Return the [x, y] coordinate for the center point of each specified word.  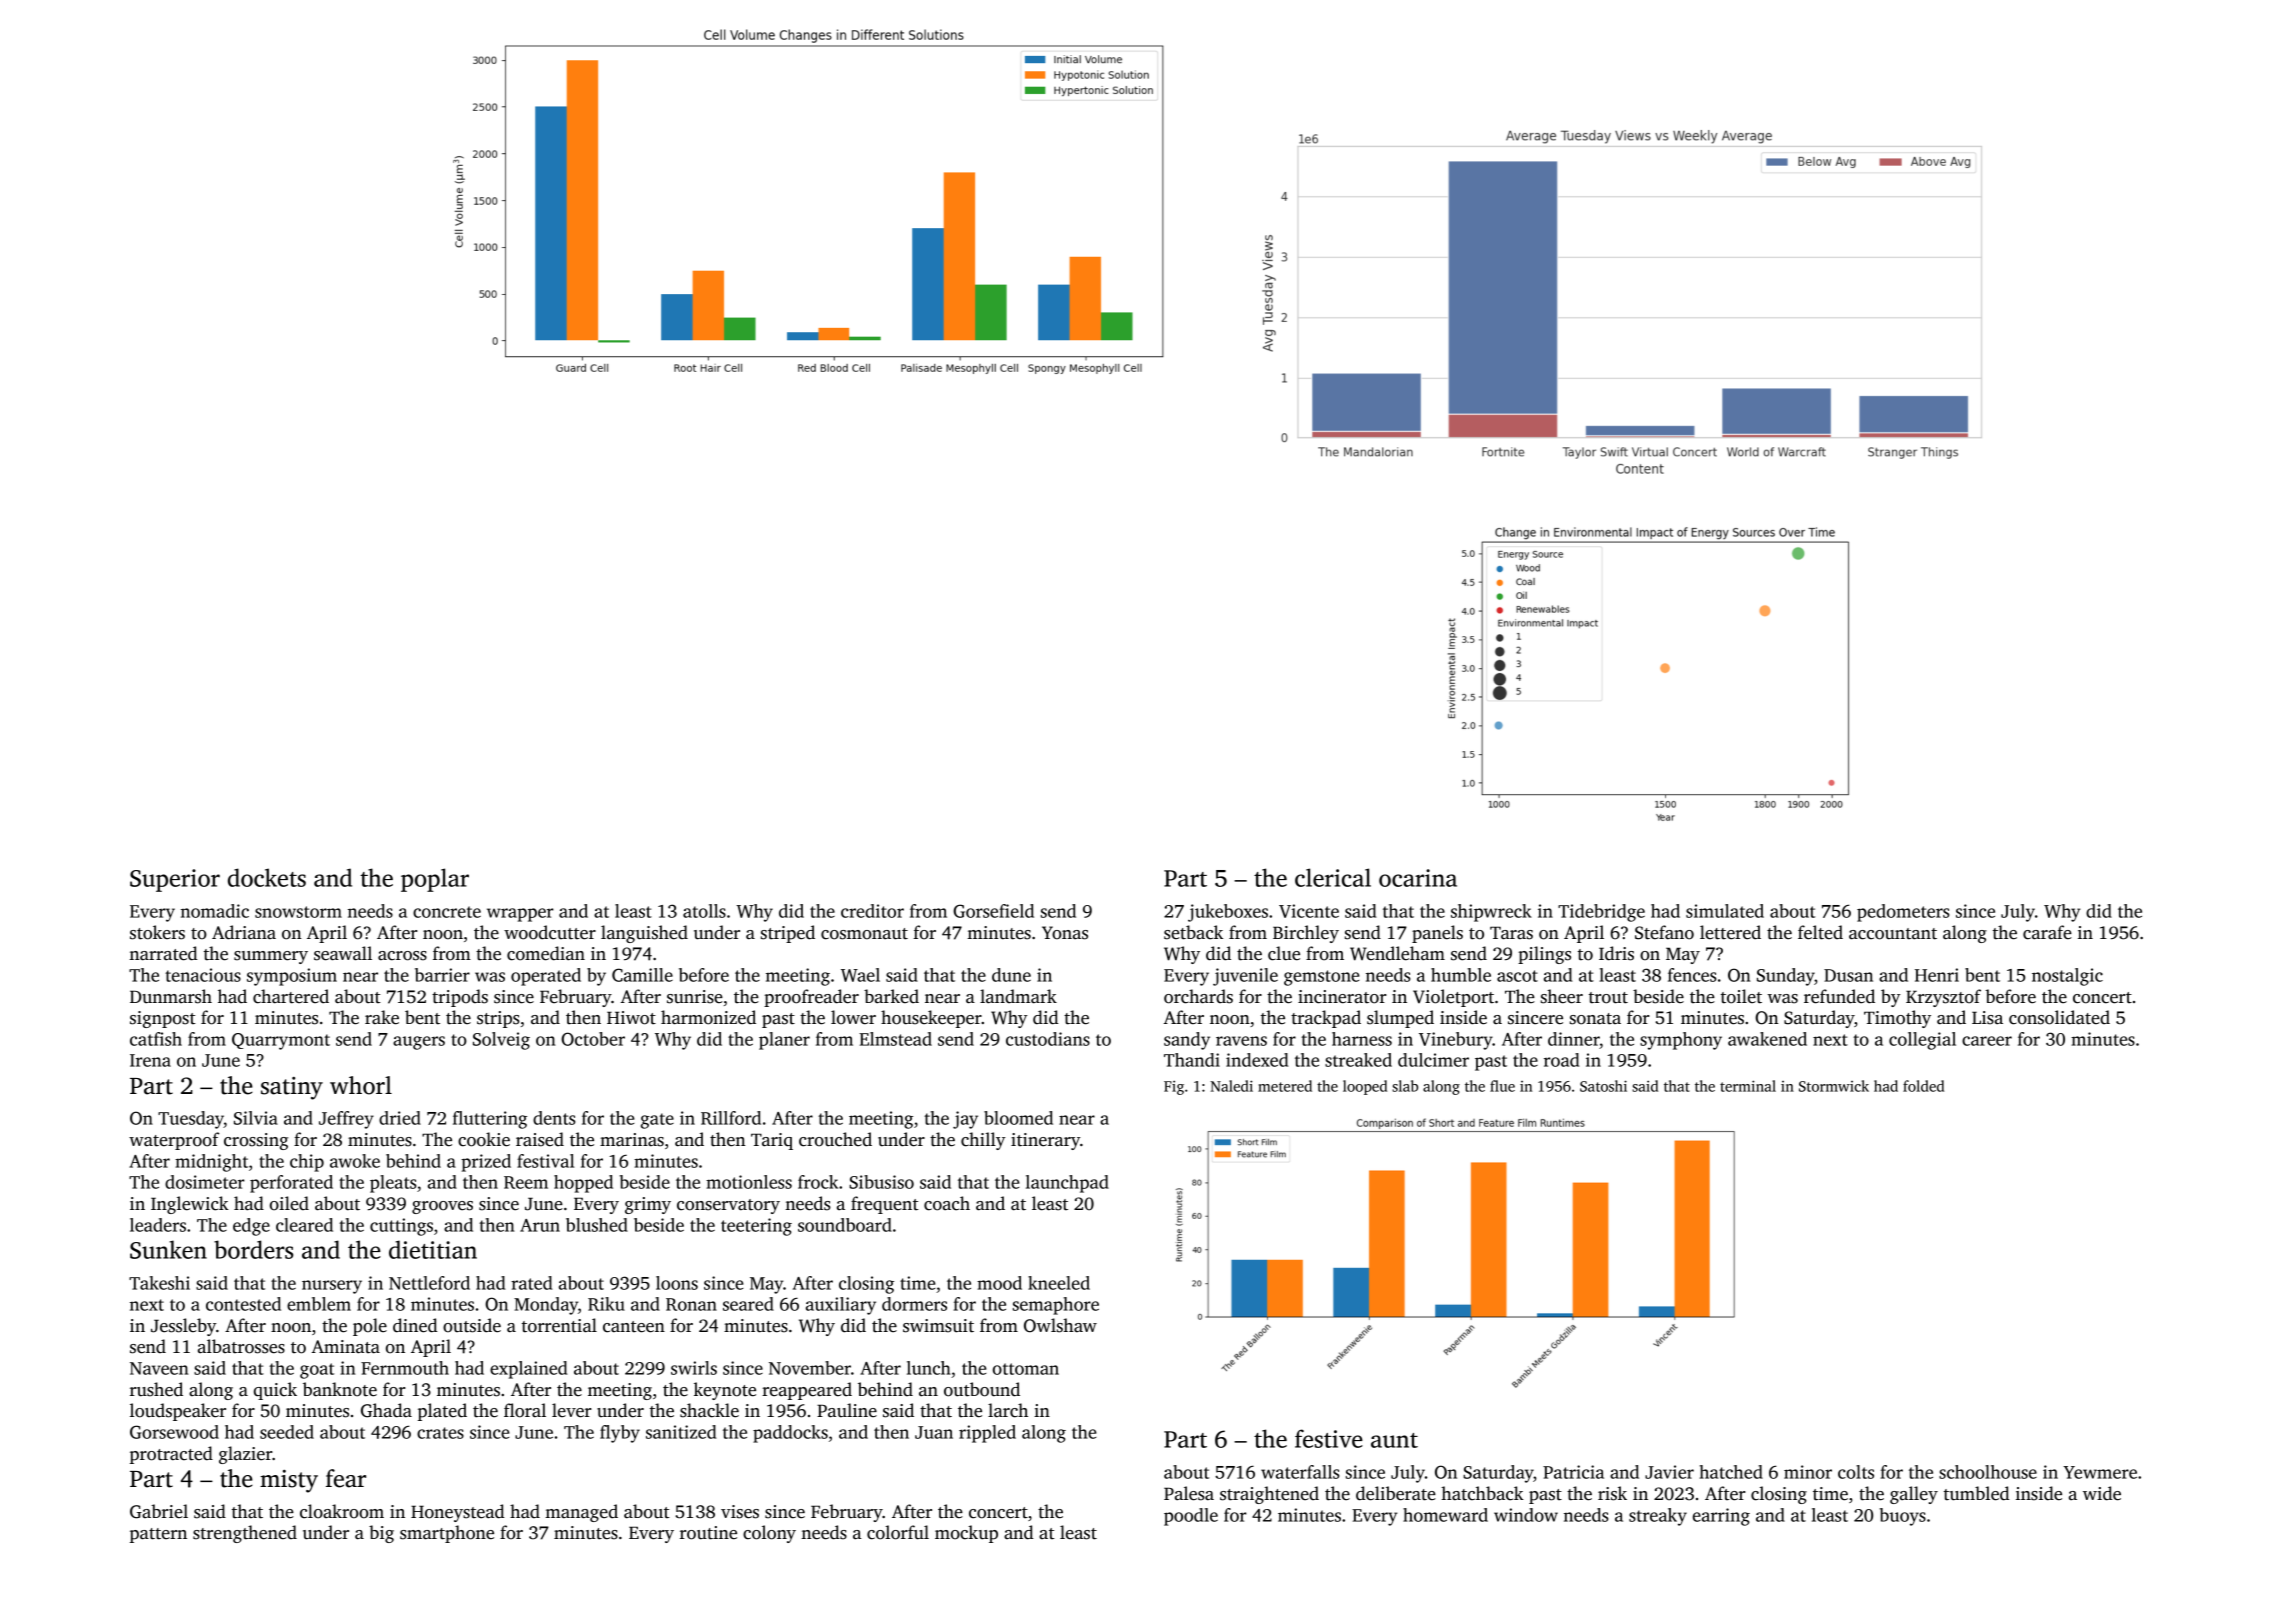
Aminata [346, 1347]
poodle [1191, 1517]
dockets [267, 877]
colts [1856, 1472]
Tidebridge [1601, 913]
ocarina [1418, 878]
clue [1284, 953]
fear [346, 1478]
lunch [929, 1368]
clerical [1333, 877]
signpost [163, 1019]
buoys [1902, 1517]
